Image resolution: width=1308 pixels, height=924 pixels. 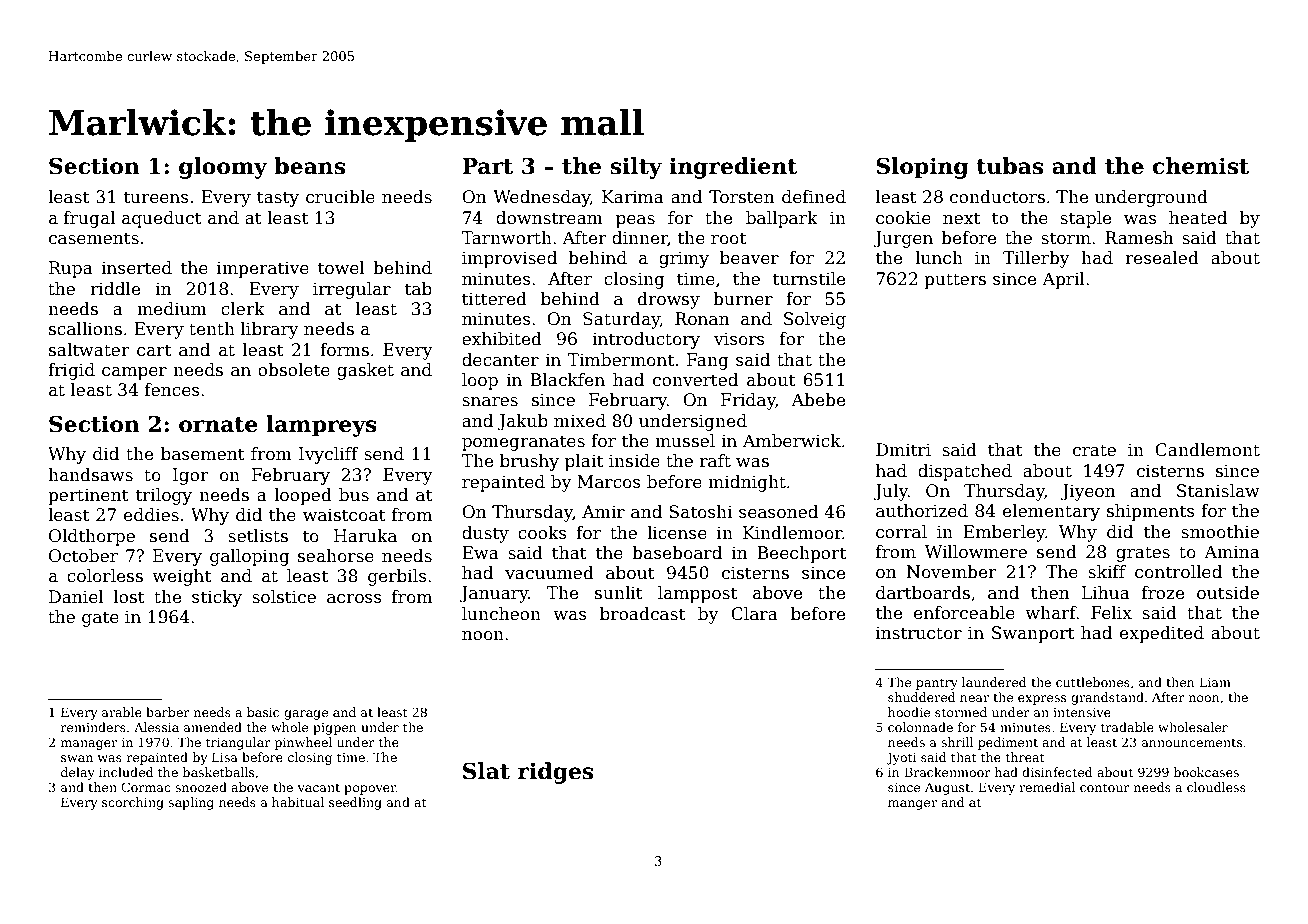 I want to click on defined, so click(x=814, y=197).
